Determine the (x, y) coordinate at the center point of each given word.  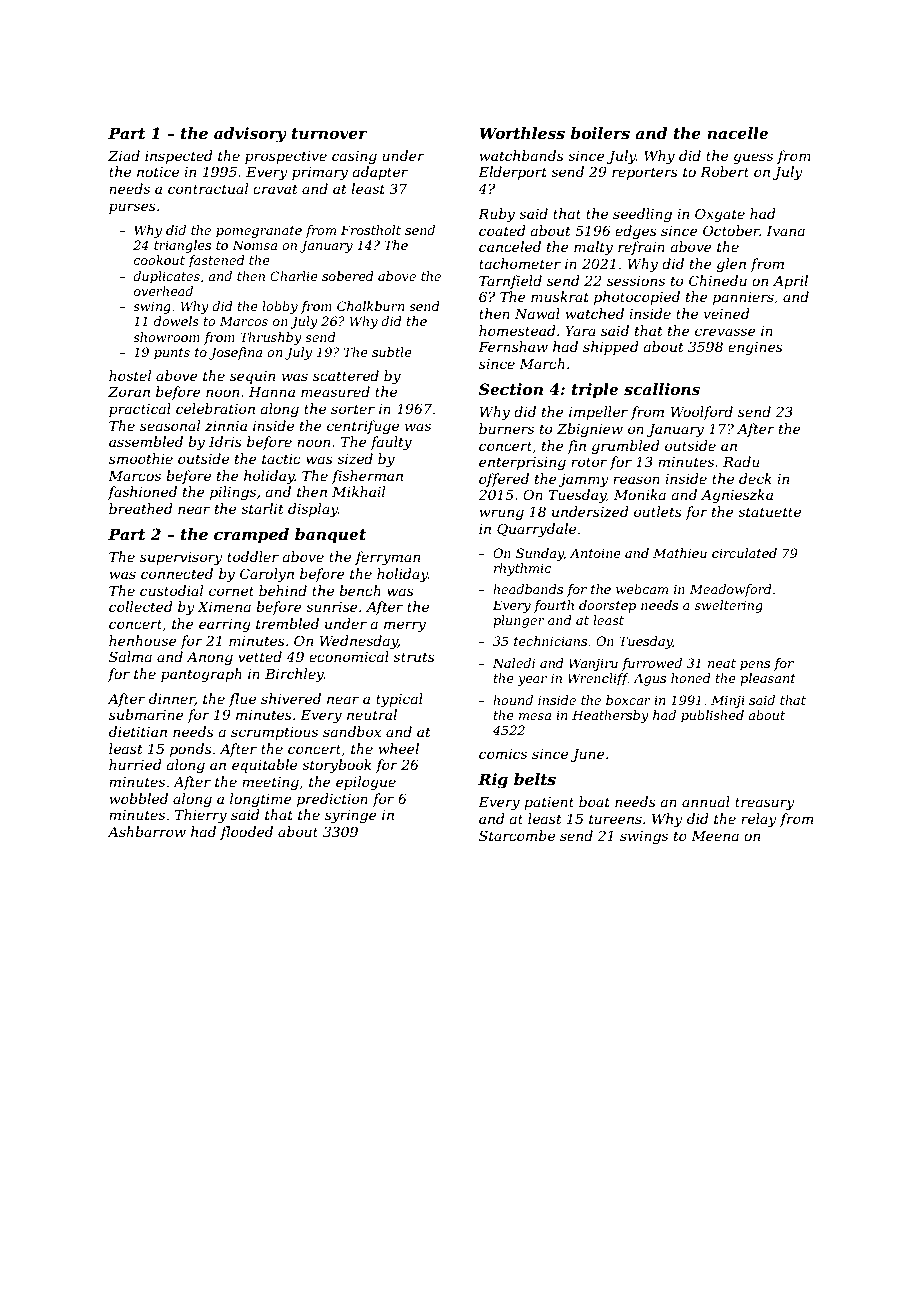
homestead (517, 330)
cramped (251, 536)
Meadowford (731, 590)
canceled (510, 246)
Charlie (294, 276)
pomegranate (259, 232)
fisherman (367, 477)
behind (283, 590)
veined (727, 313)
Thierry (201, 816)
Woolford (702, 413)
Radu (741, 461)
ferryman (388, 558)
